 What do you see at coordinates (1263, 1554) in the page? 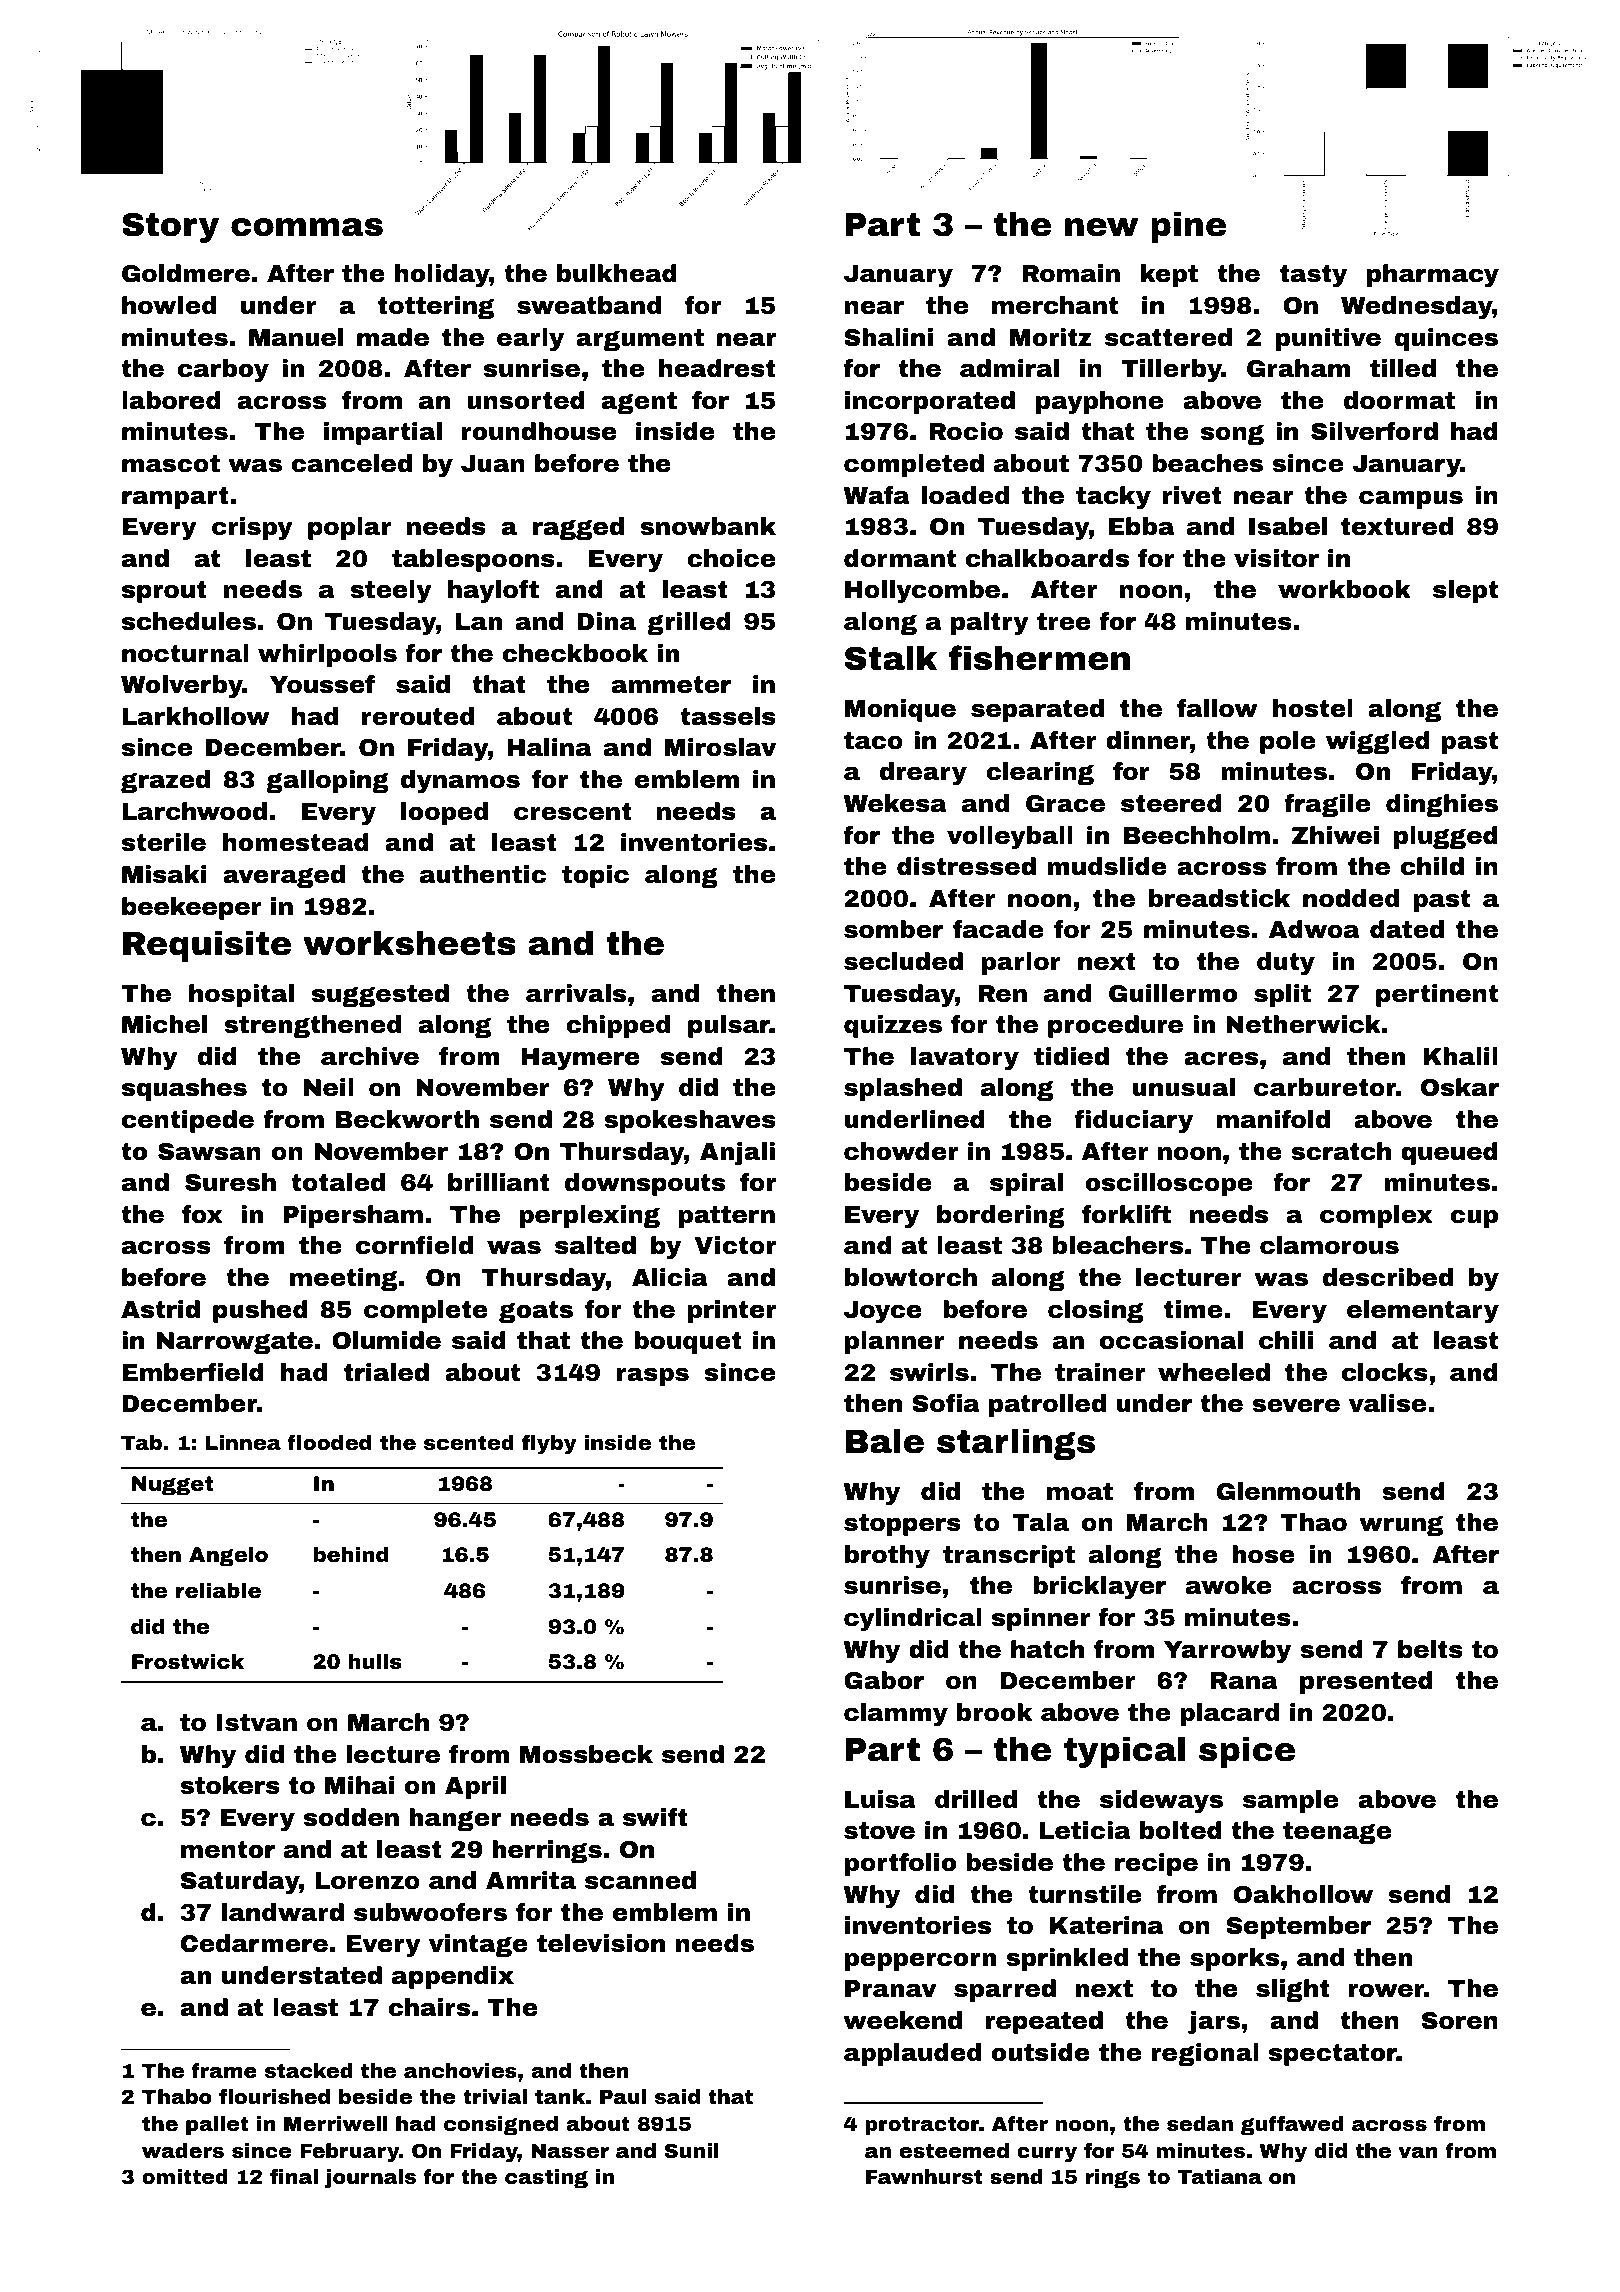
I see `hose` at bounding box center [1263, 1554].
